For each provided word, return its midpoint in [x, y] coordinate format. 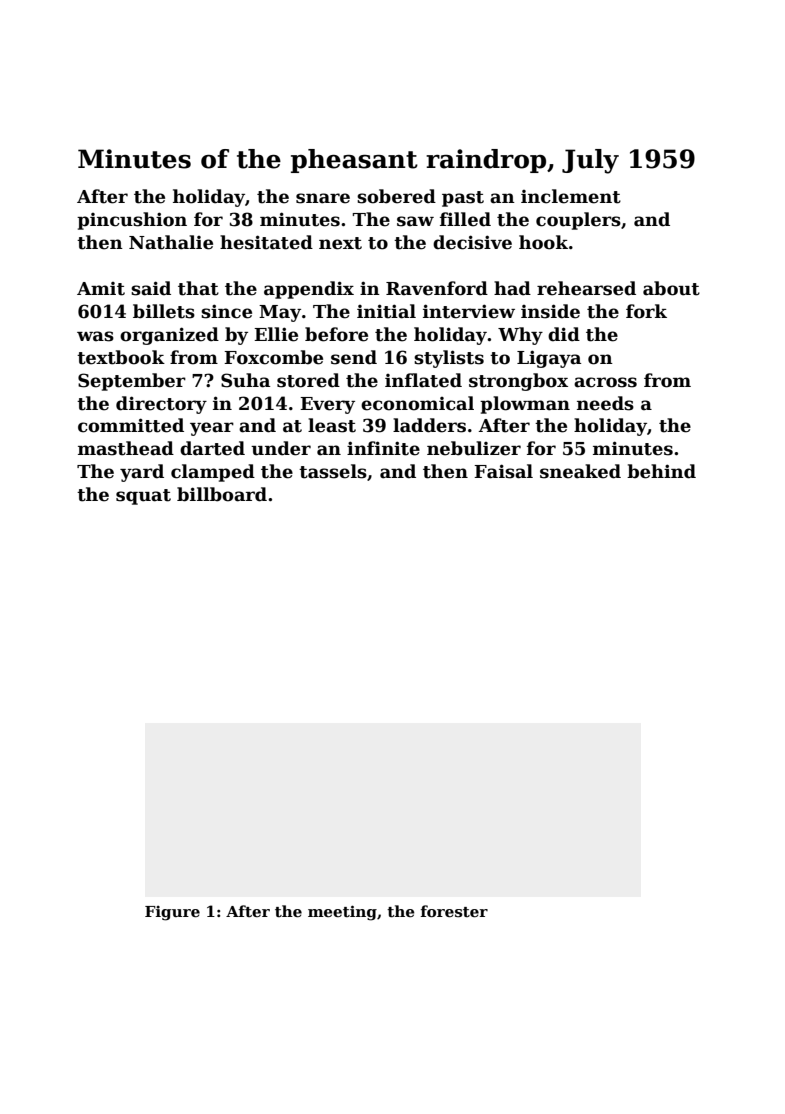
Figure [172, 913]
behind [661, 471]
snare [323, 198]
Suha [245, 380]
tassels [333, 471]
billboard [222, 494]
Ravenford [437, 288]
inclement [571, 196]
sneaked [580, 471]
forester [454, 911]
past [463, 199]
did [564, 334]
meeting [342, 913]
